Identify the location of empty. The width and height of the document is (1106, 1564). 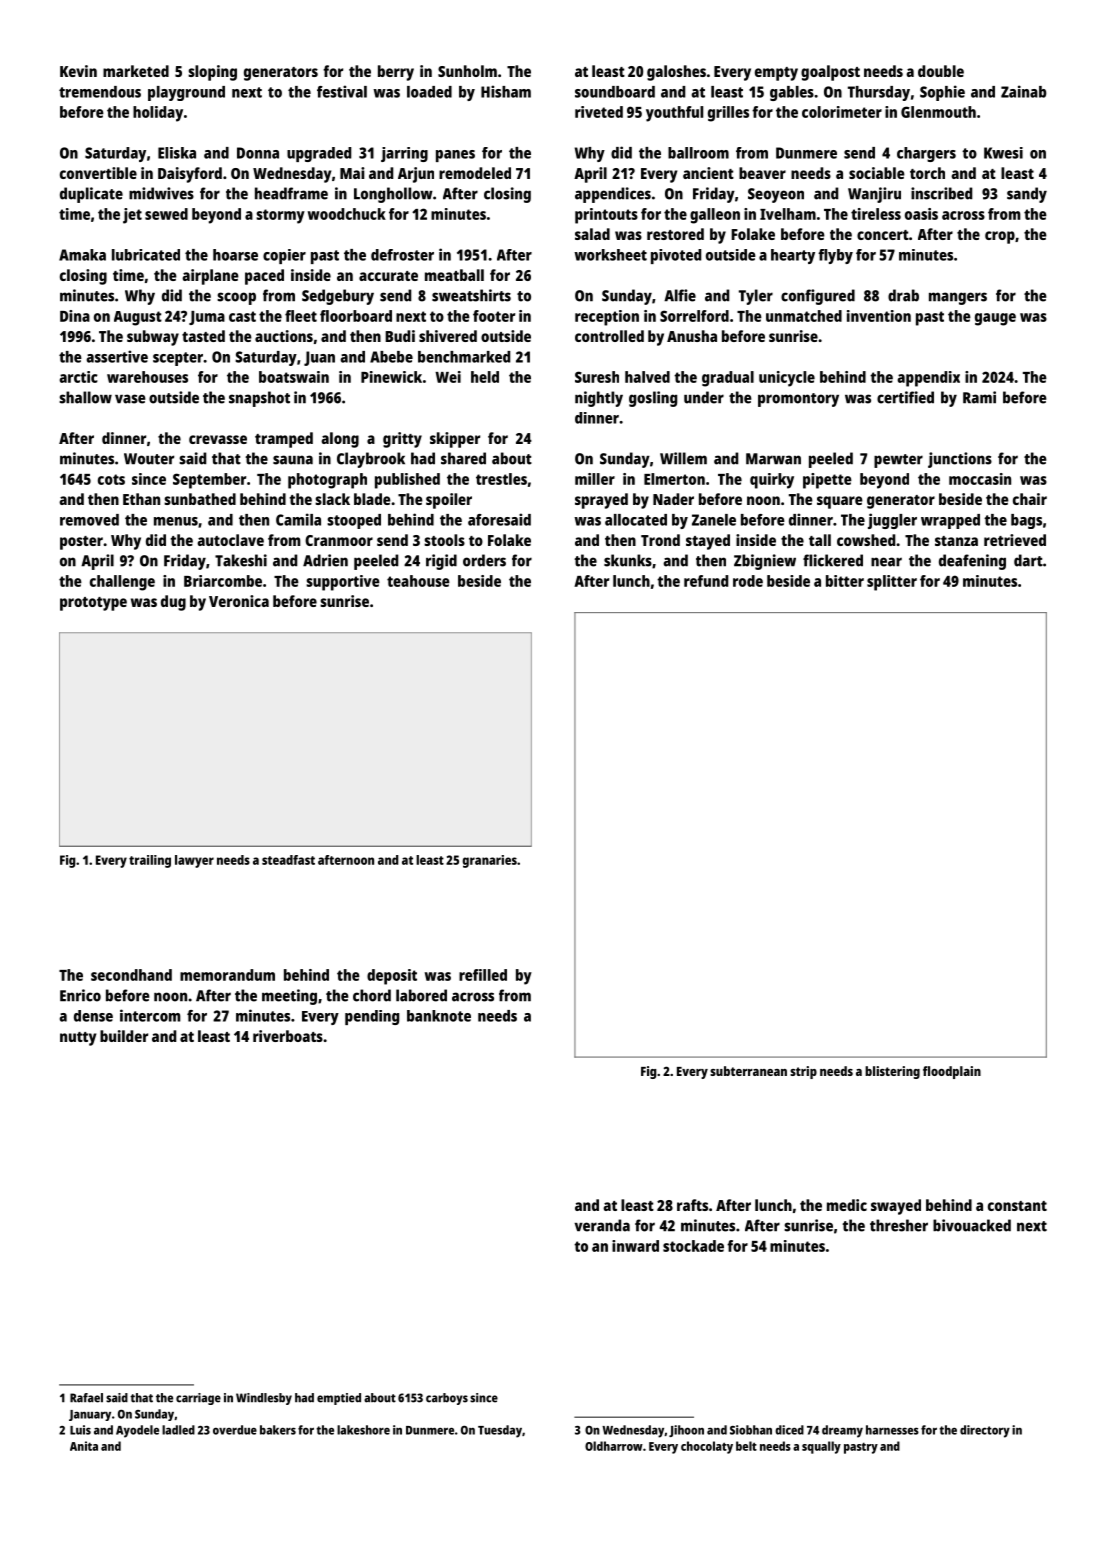
(776, 74).
